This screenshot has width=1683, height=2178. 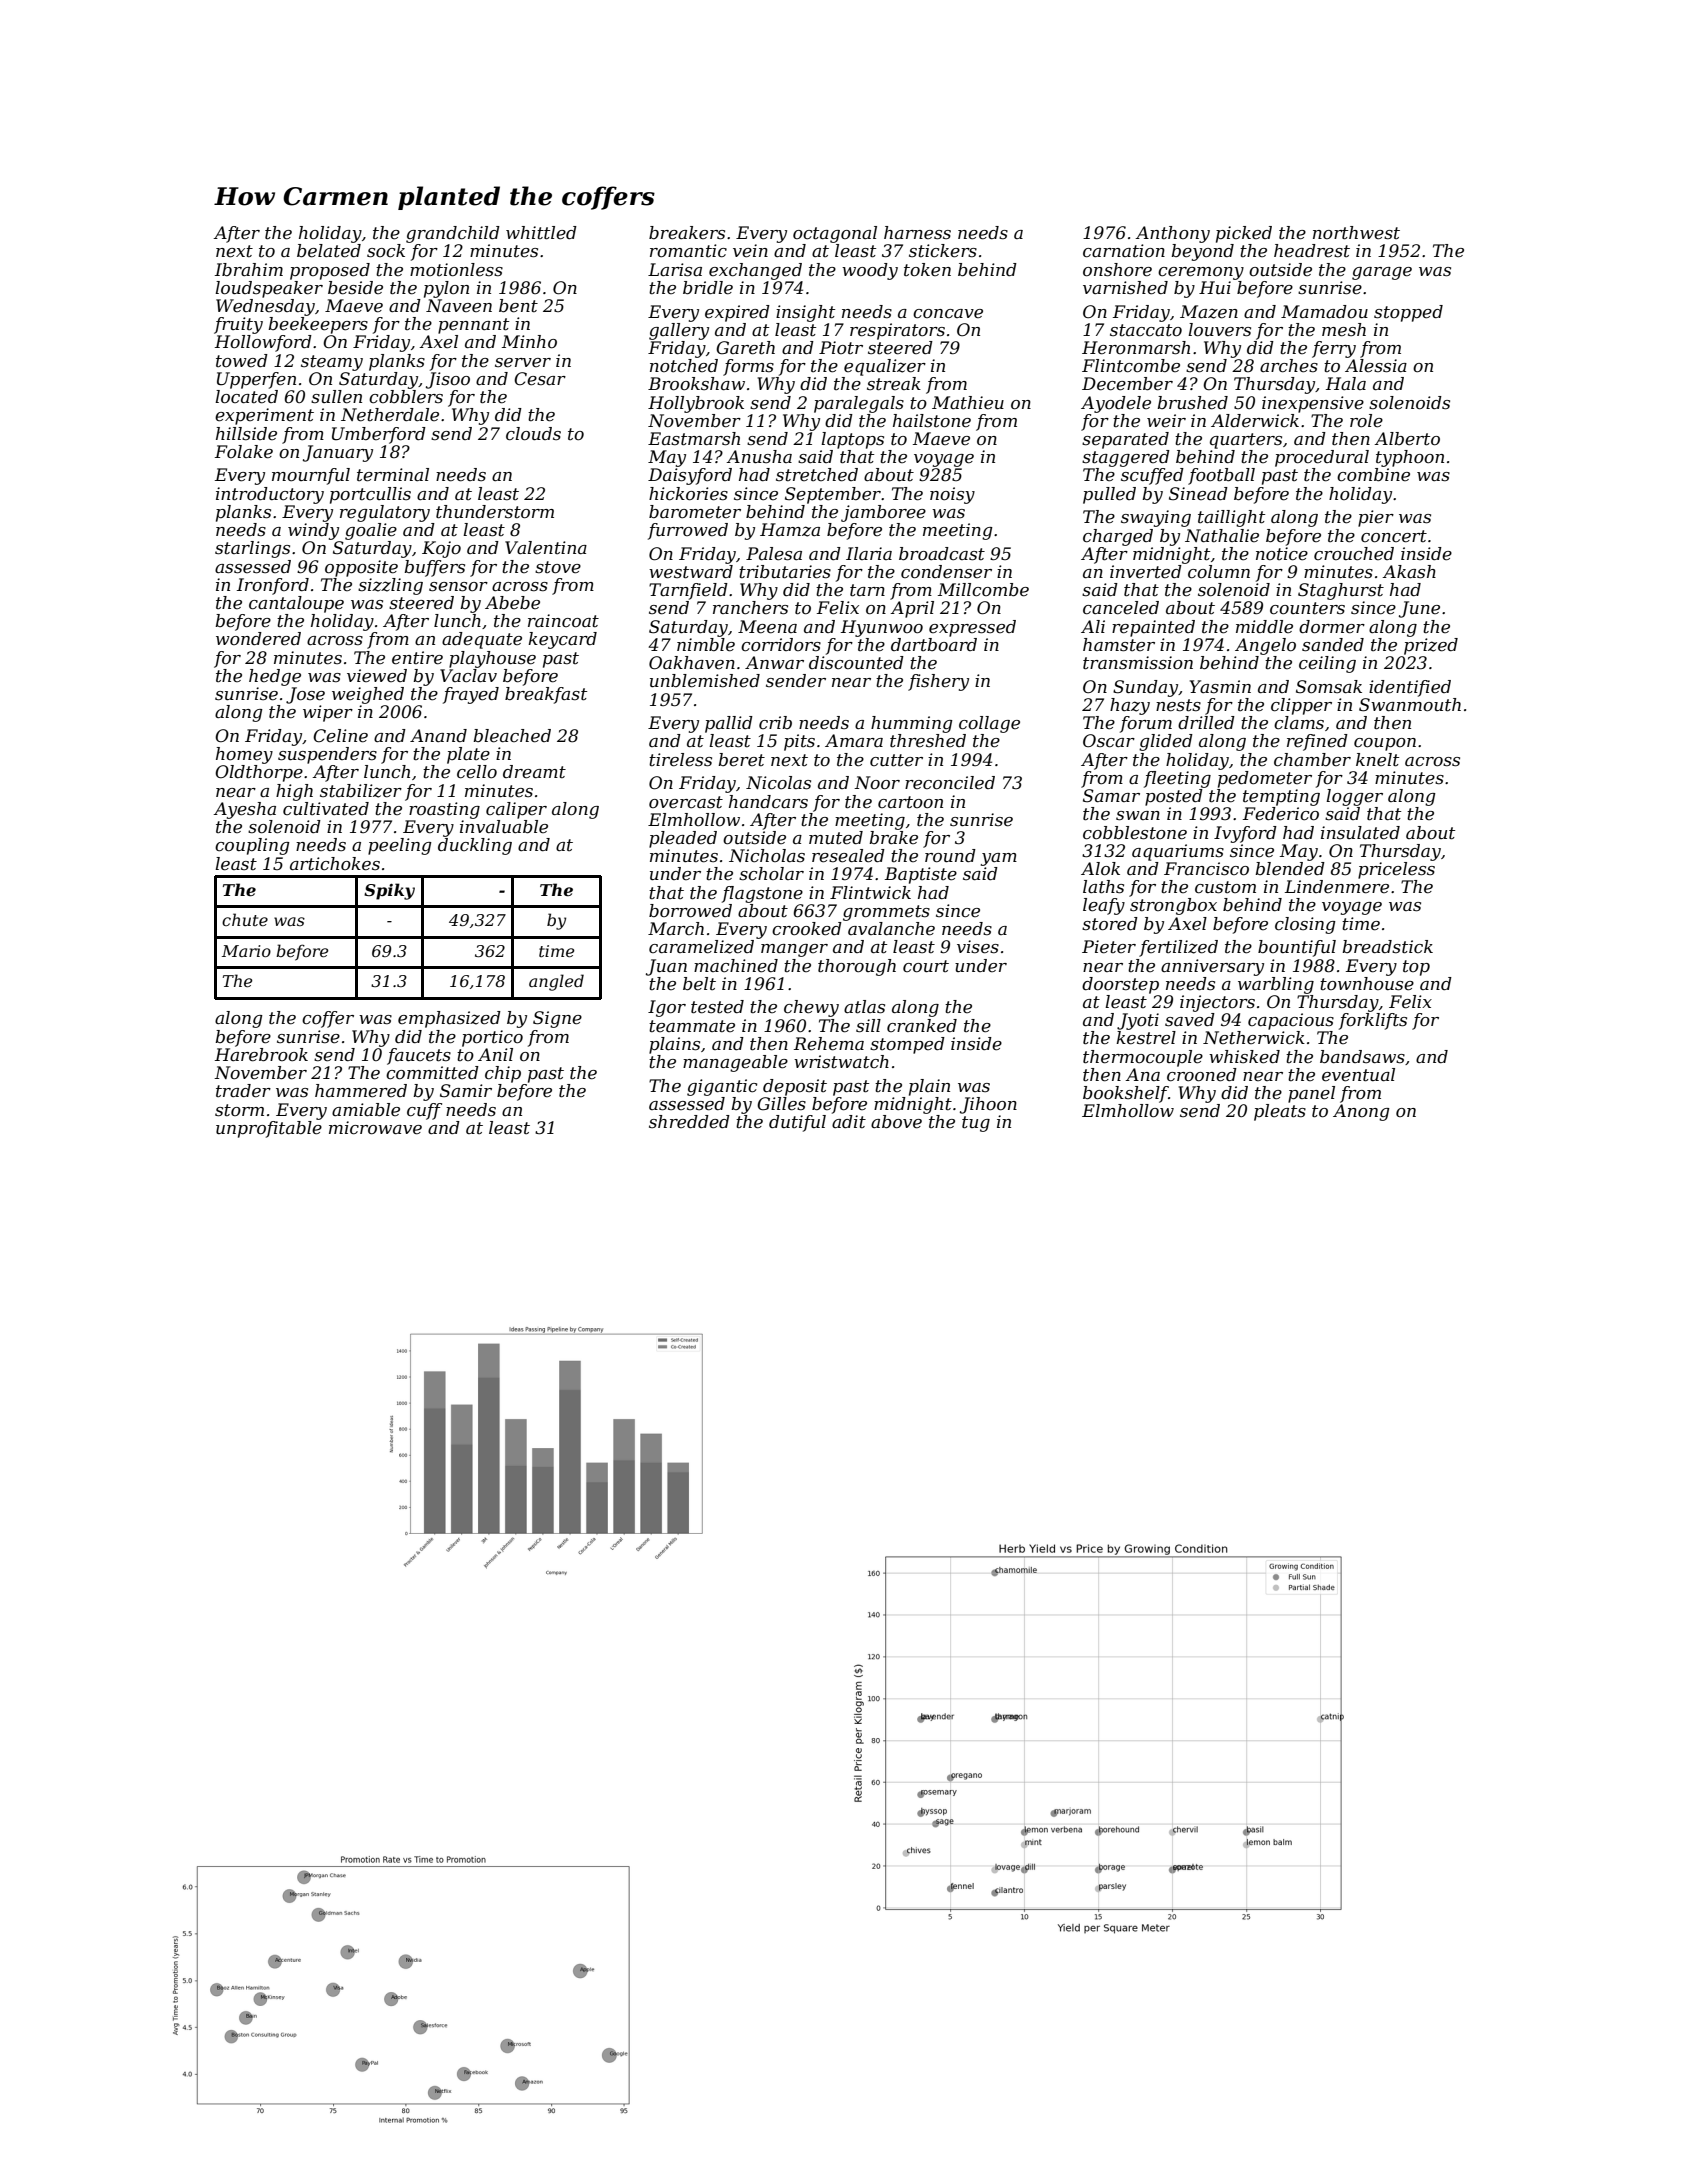 What do you see at coordinates (675, 270) in the screenshot?
I see `Larisa` at bounding box center [675, 270].
